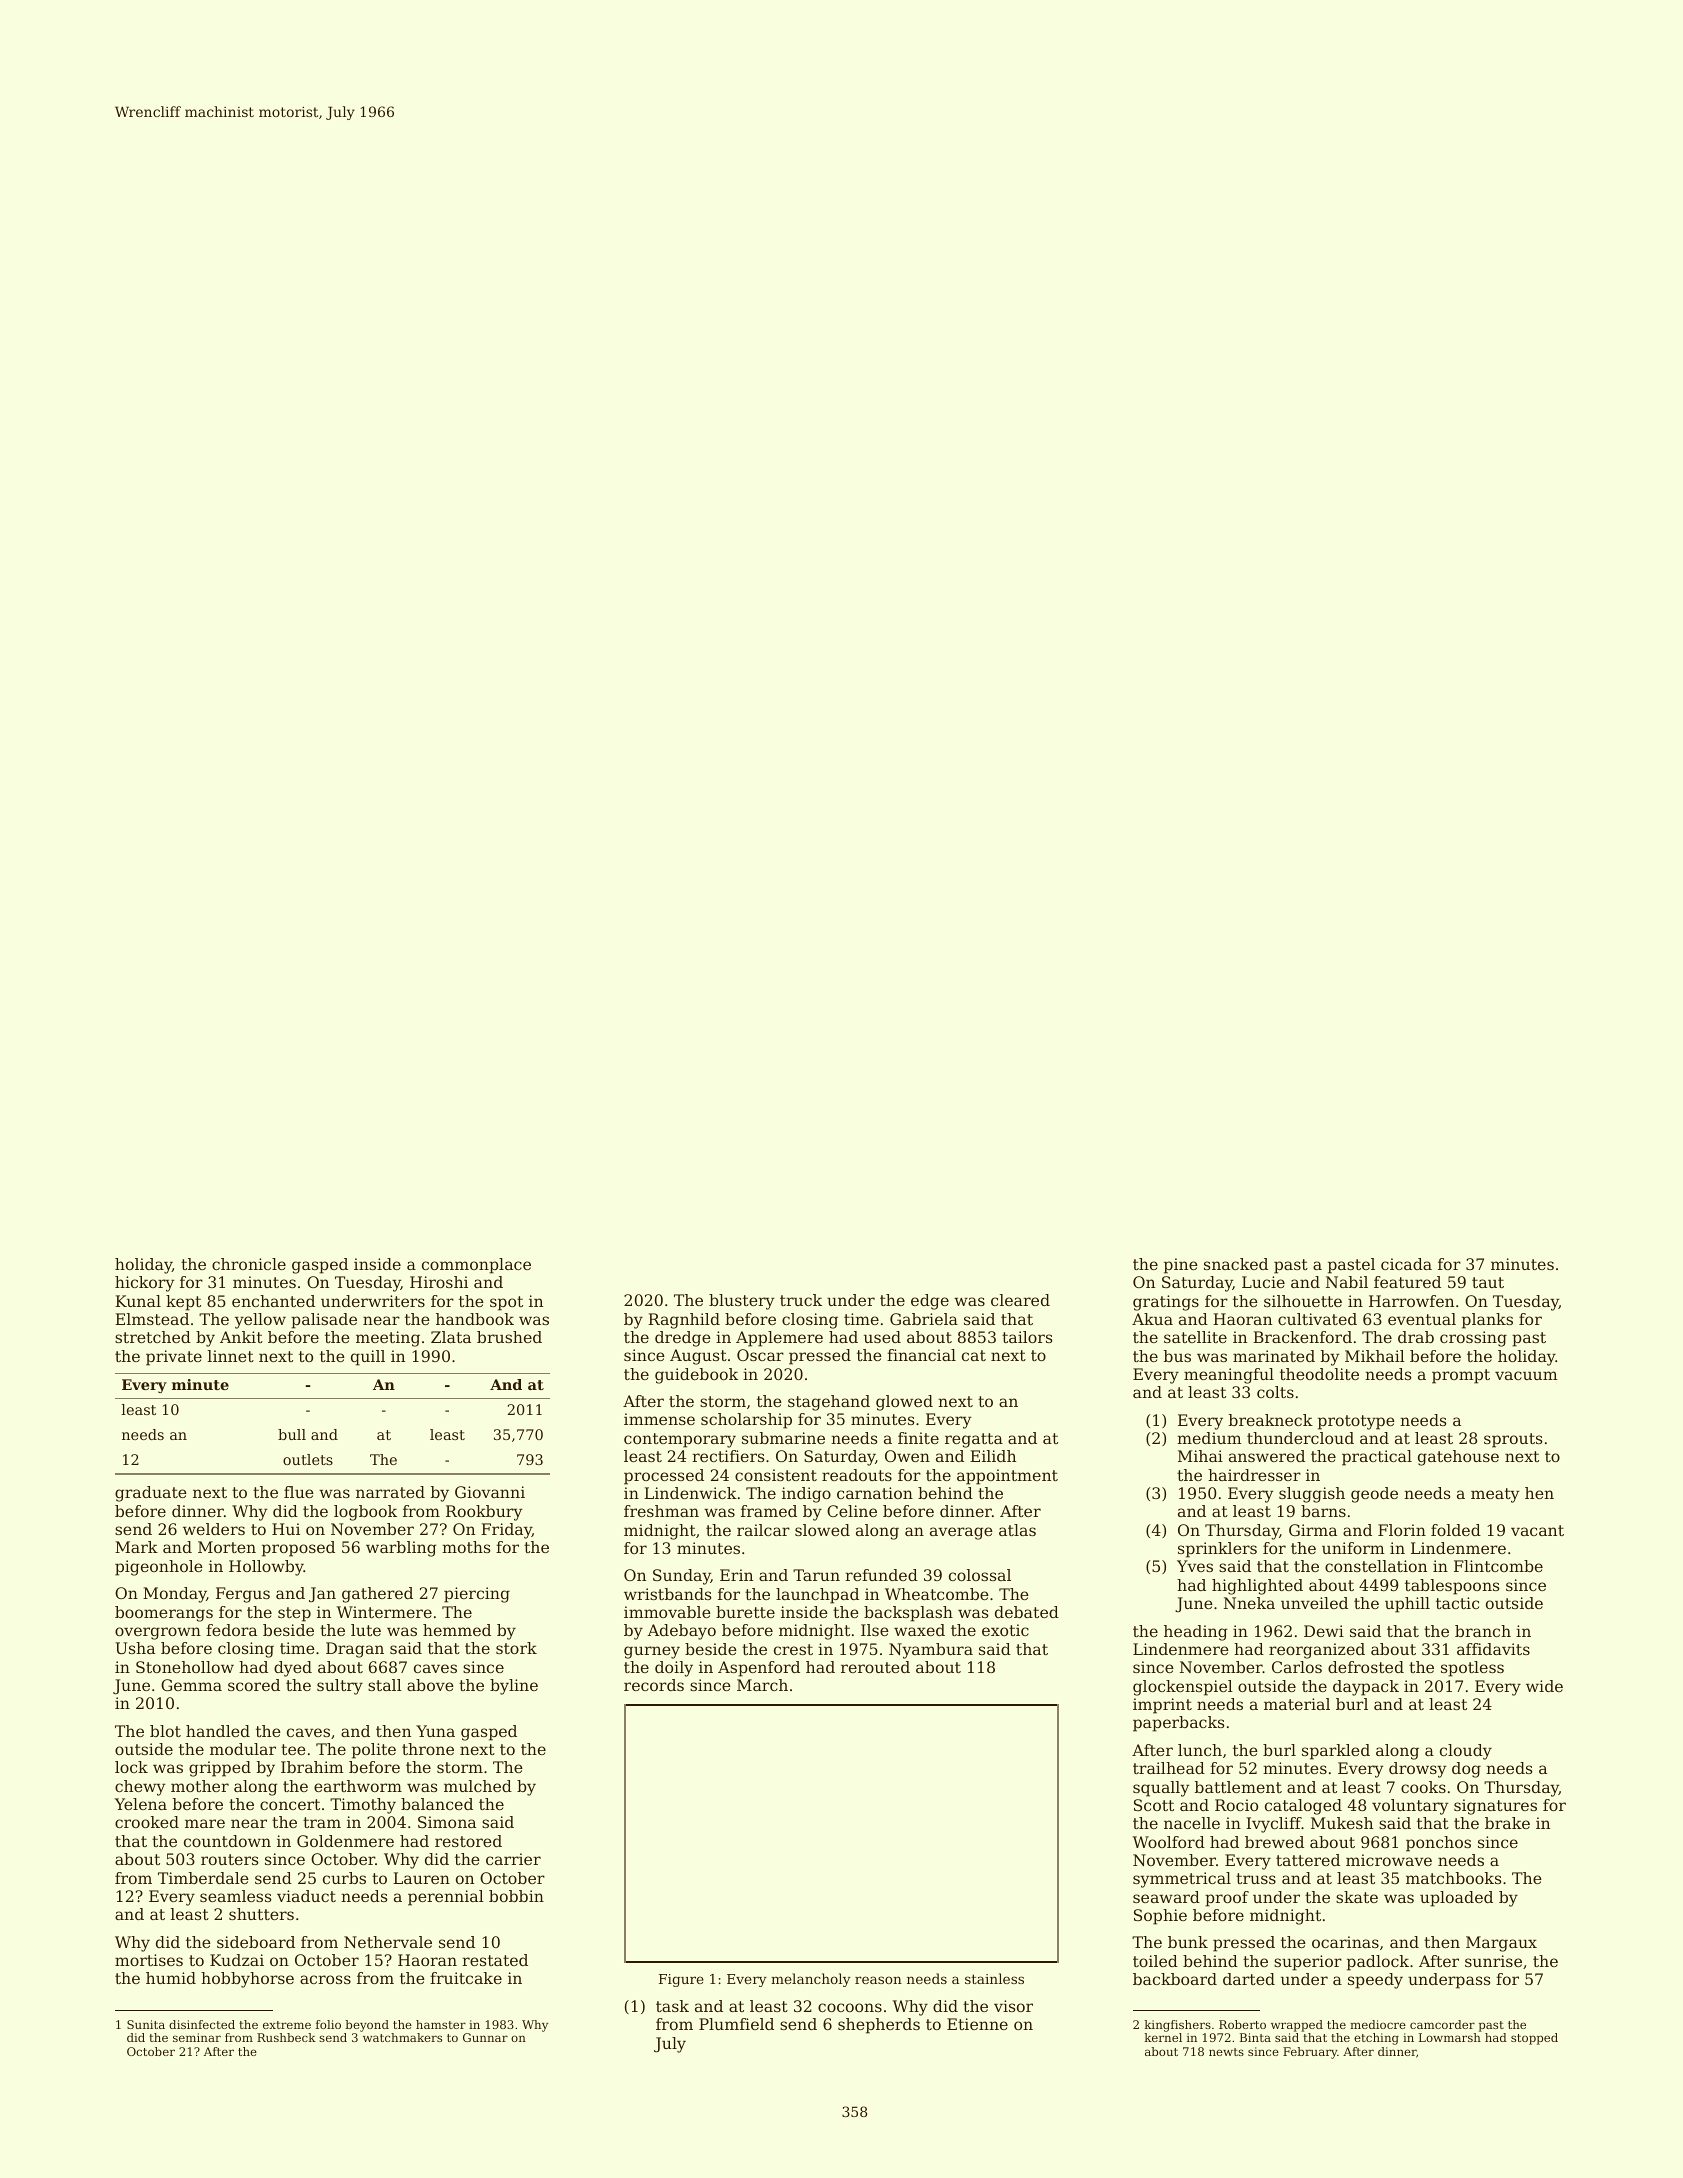  I want to click on byline, so click(514, 1687).
